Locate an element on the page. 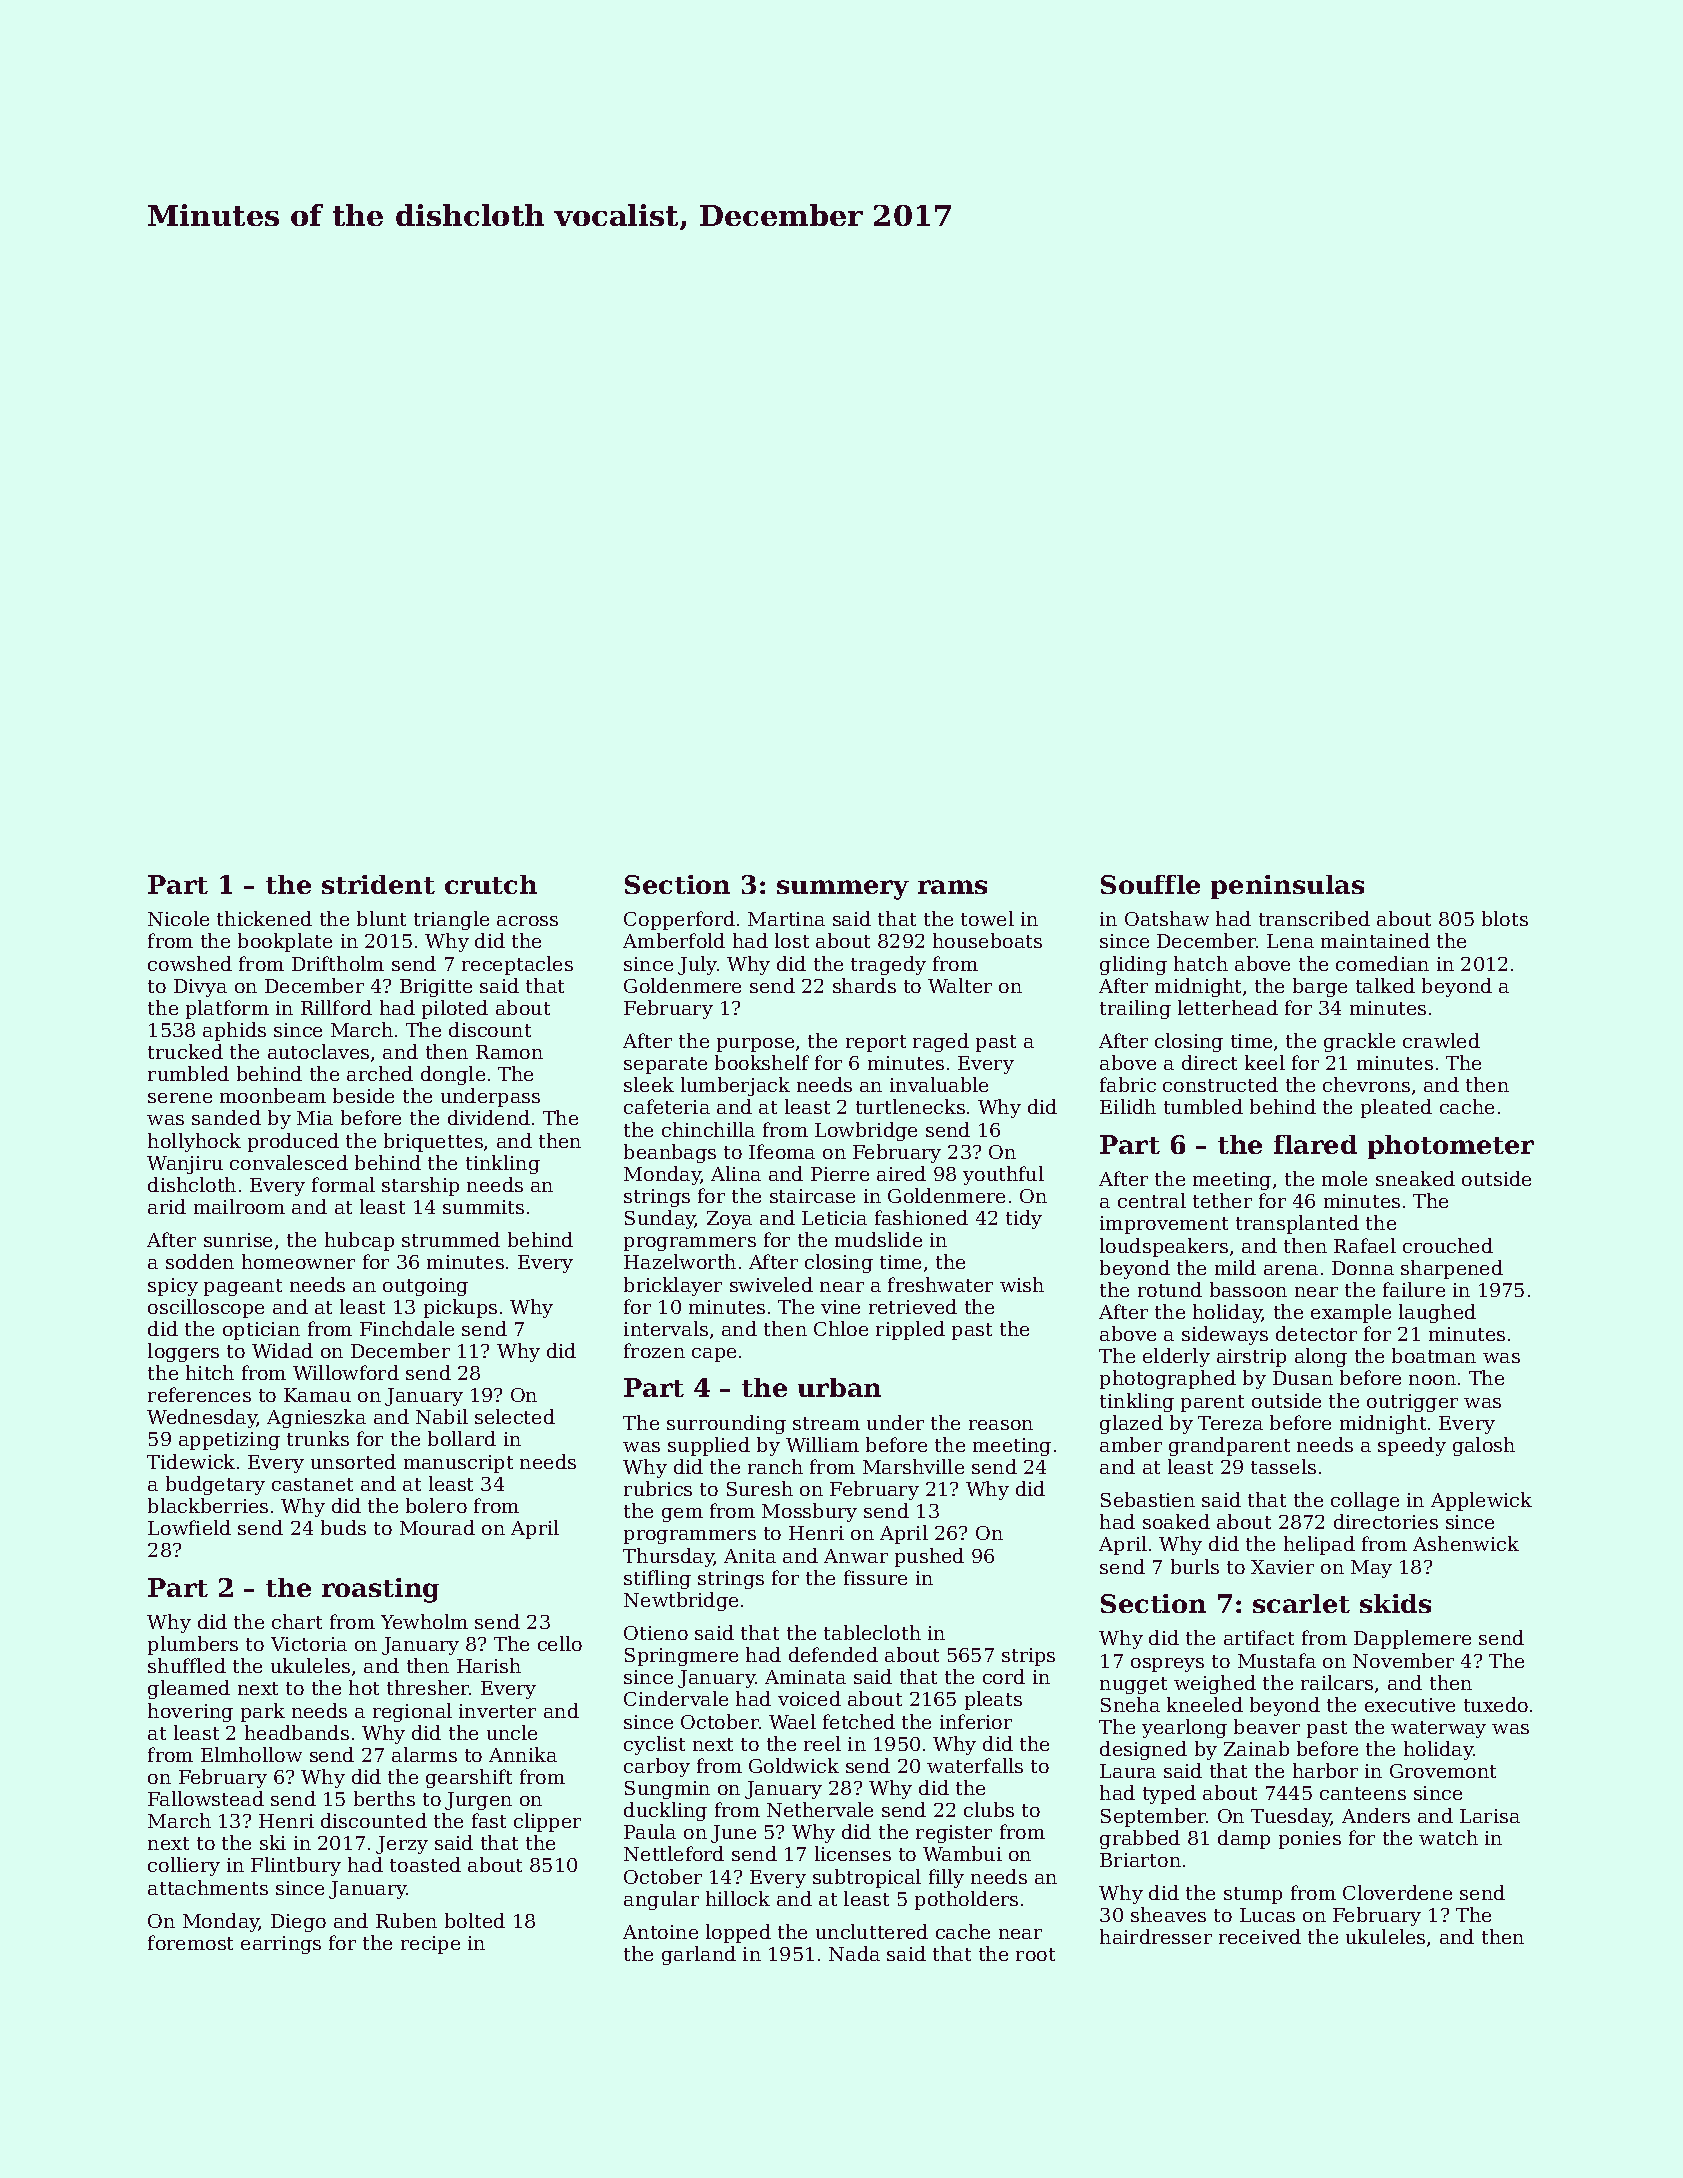 This image has height=2178, width=1683. thickened is located at coordinates (264, 918).
